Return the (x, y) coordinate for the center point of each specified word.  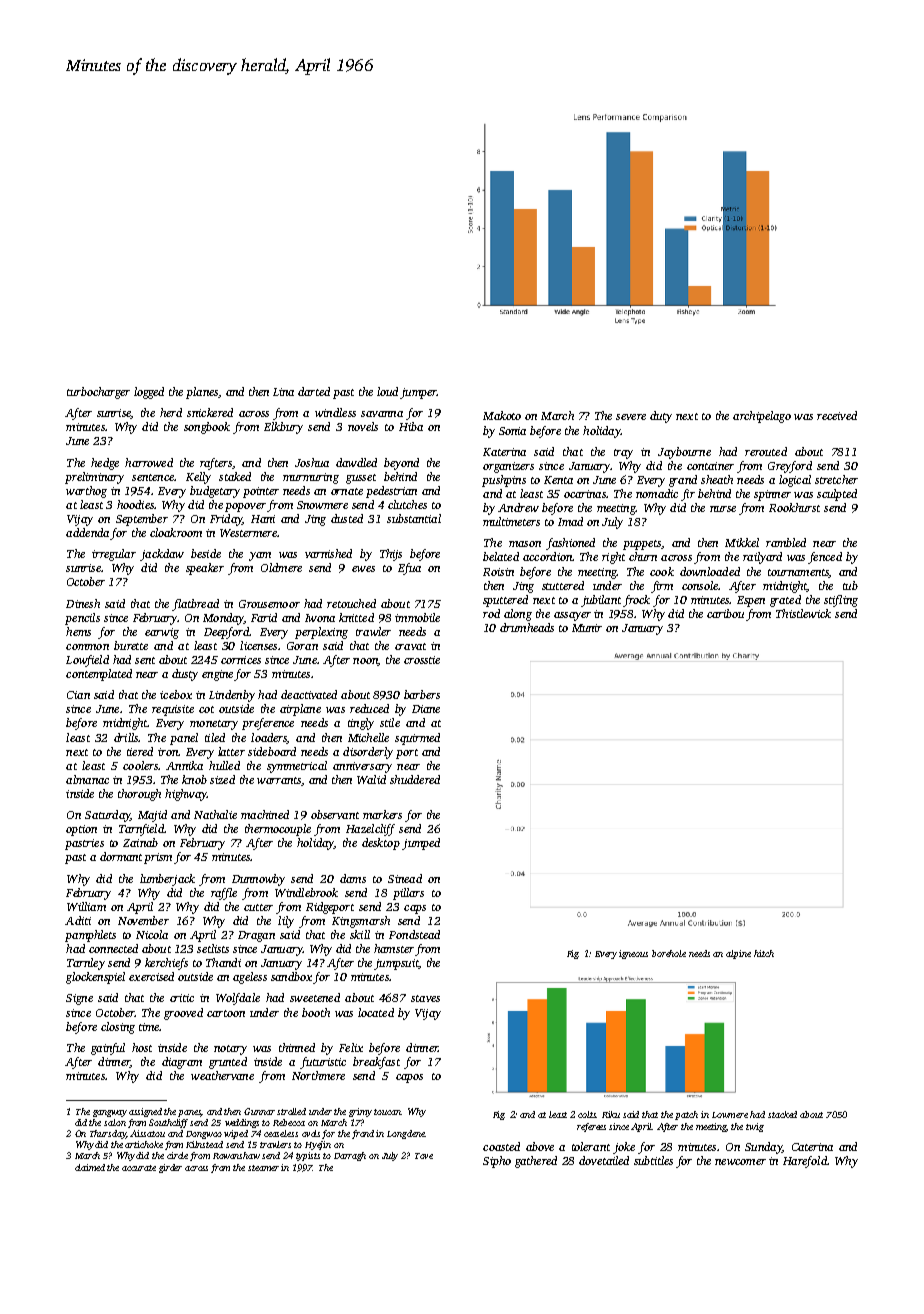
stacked (782, 1114)
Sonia (512, 431)
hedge (105, 464)
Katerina (504, 452)
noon (365, 662)
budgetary (215, 492)
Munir (587, 628)
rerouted (766, 451)
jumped (421, 844)
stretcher (836, 479)
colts (587, 1114)
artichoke (144, 1144)
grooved (183, 1014)
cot (206, 709)
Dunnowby (258, 880)
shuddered (415, 779)
